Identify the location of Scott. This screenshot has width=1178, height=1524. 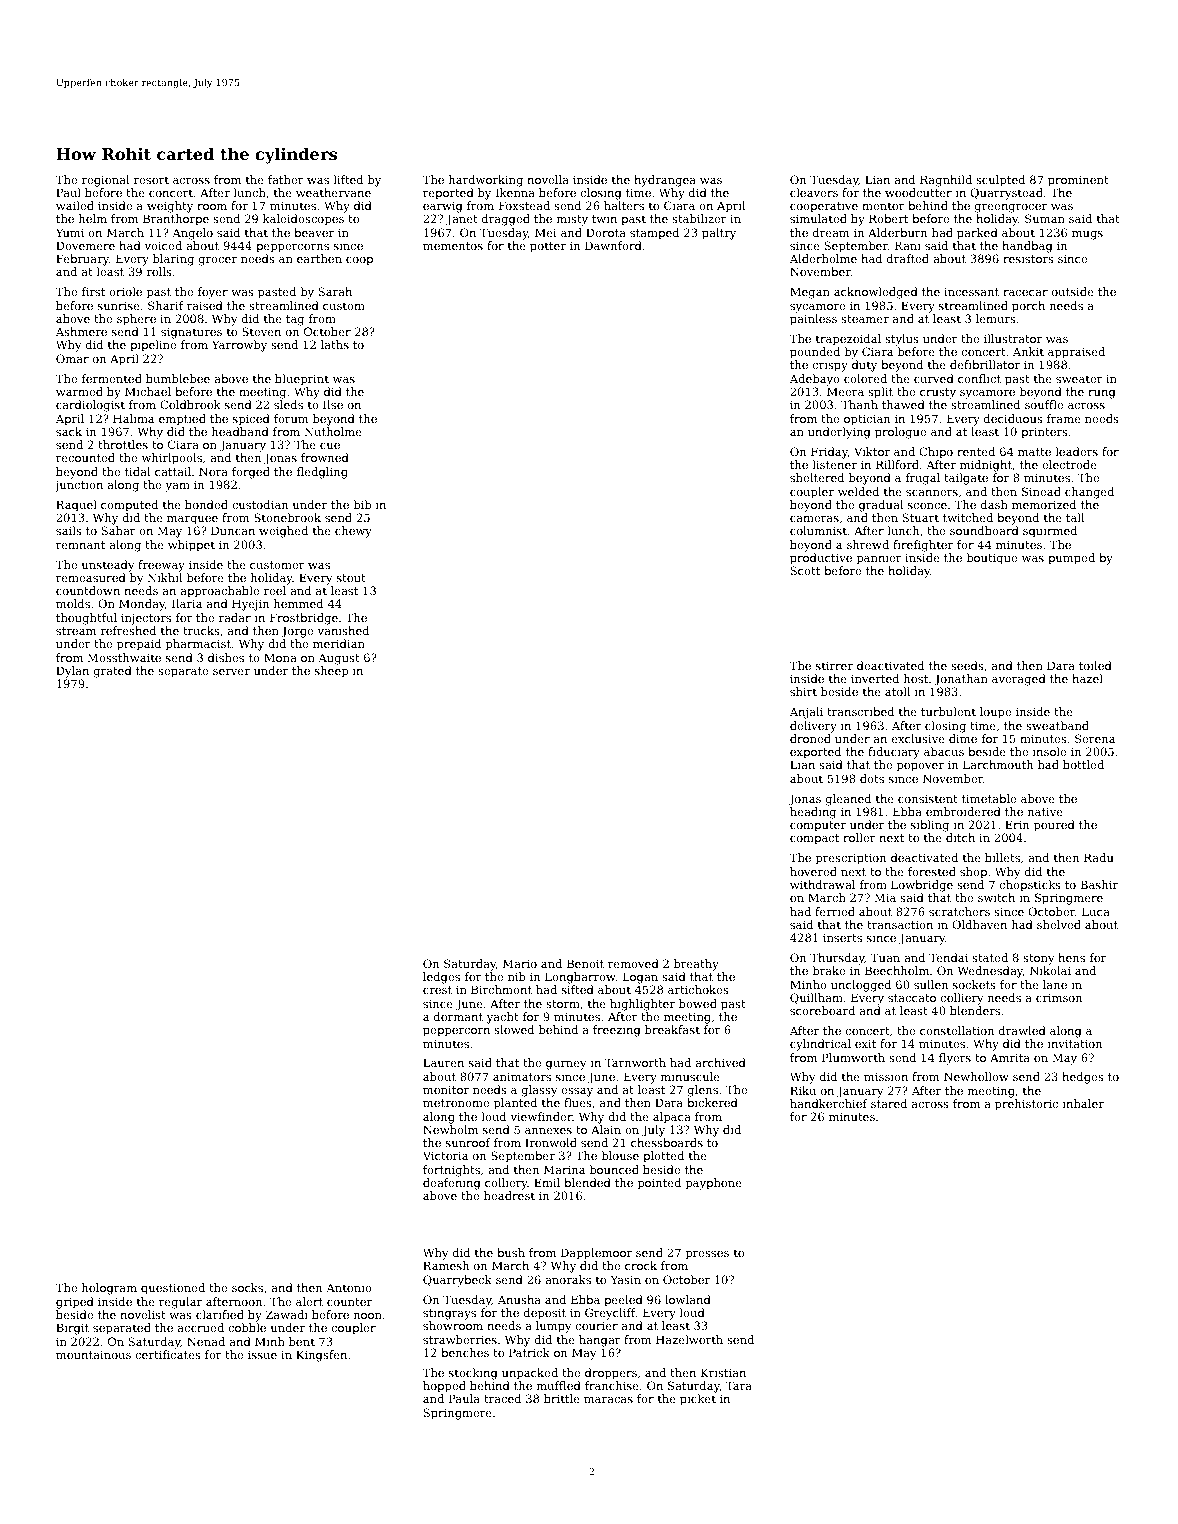
(805, 570).
